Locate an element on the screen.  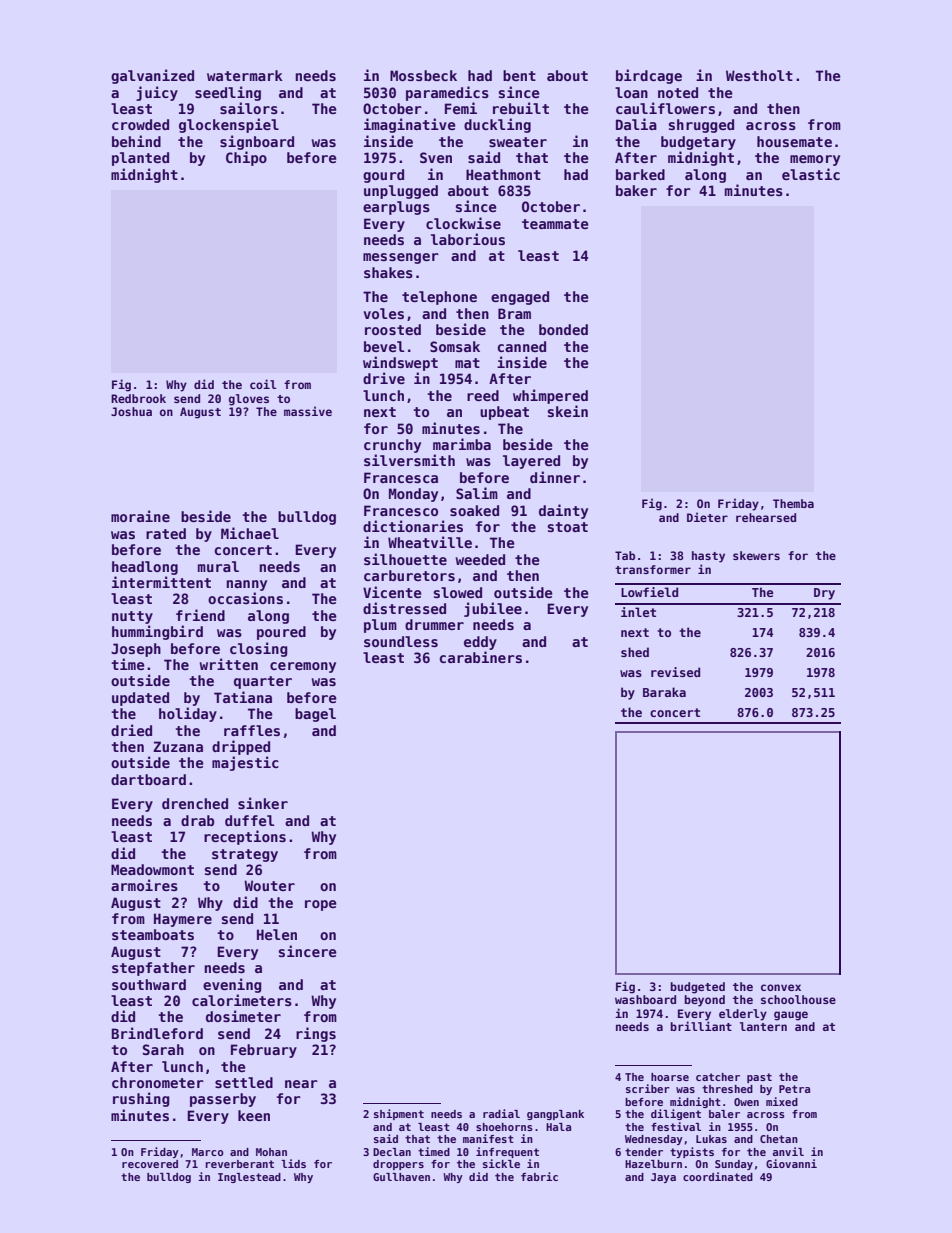
behind is located at coordinates (136, 141).
